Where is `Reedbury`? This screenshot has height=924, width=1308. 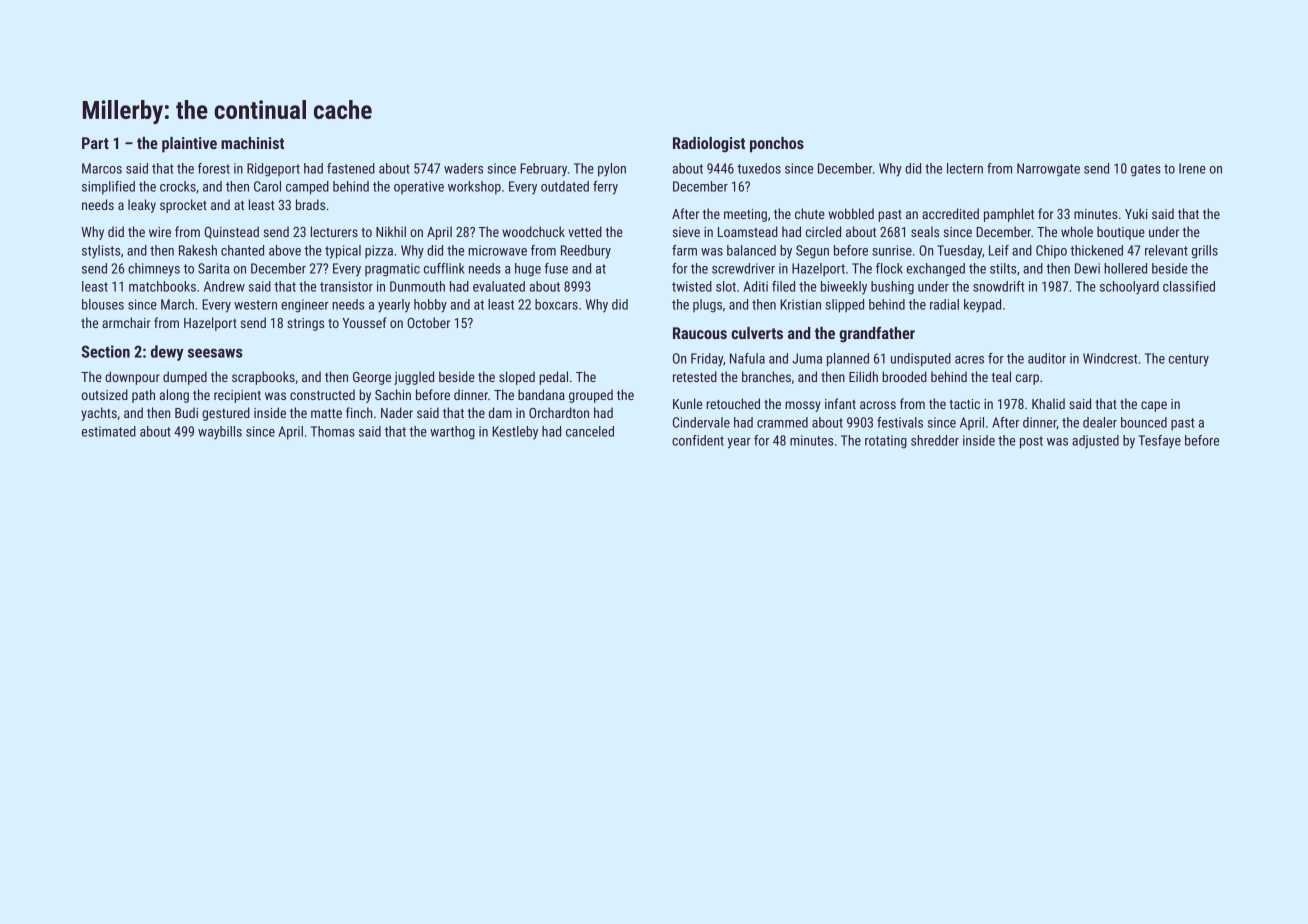 Reedbury is located at coordinates (586, 252).
